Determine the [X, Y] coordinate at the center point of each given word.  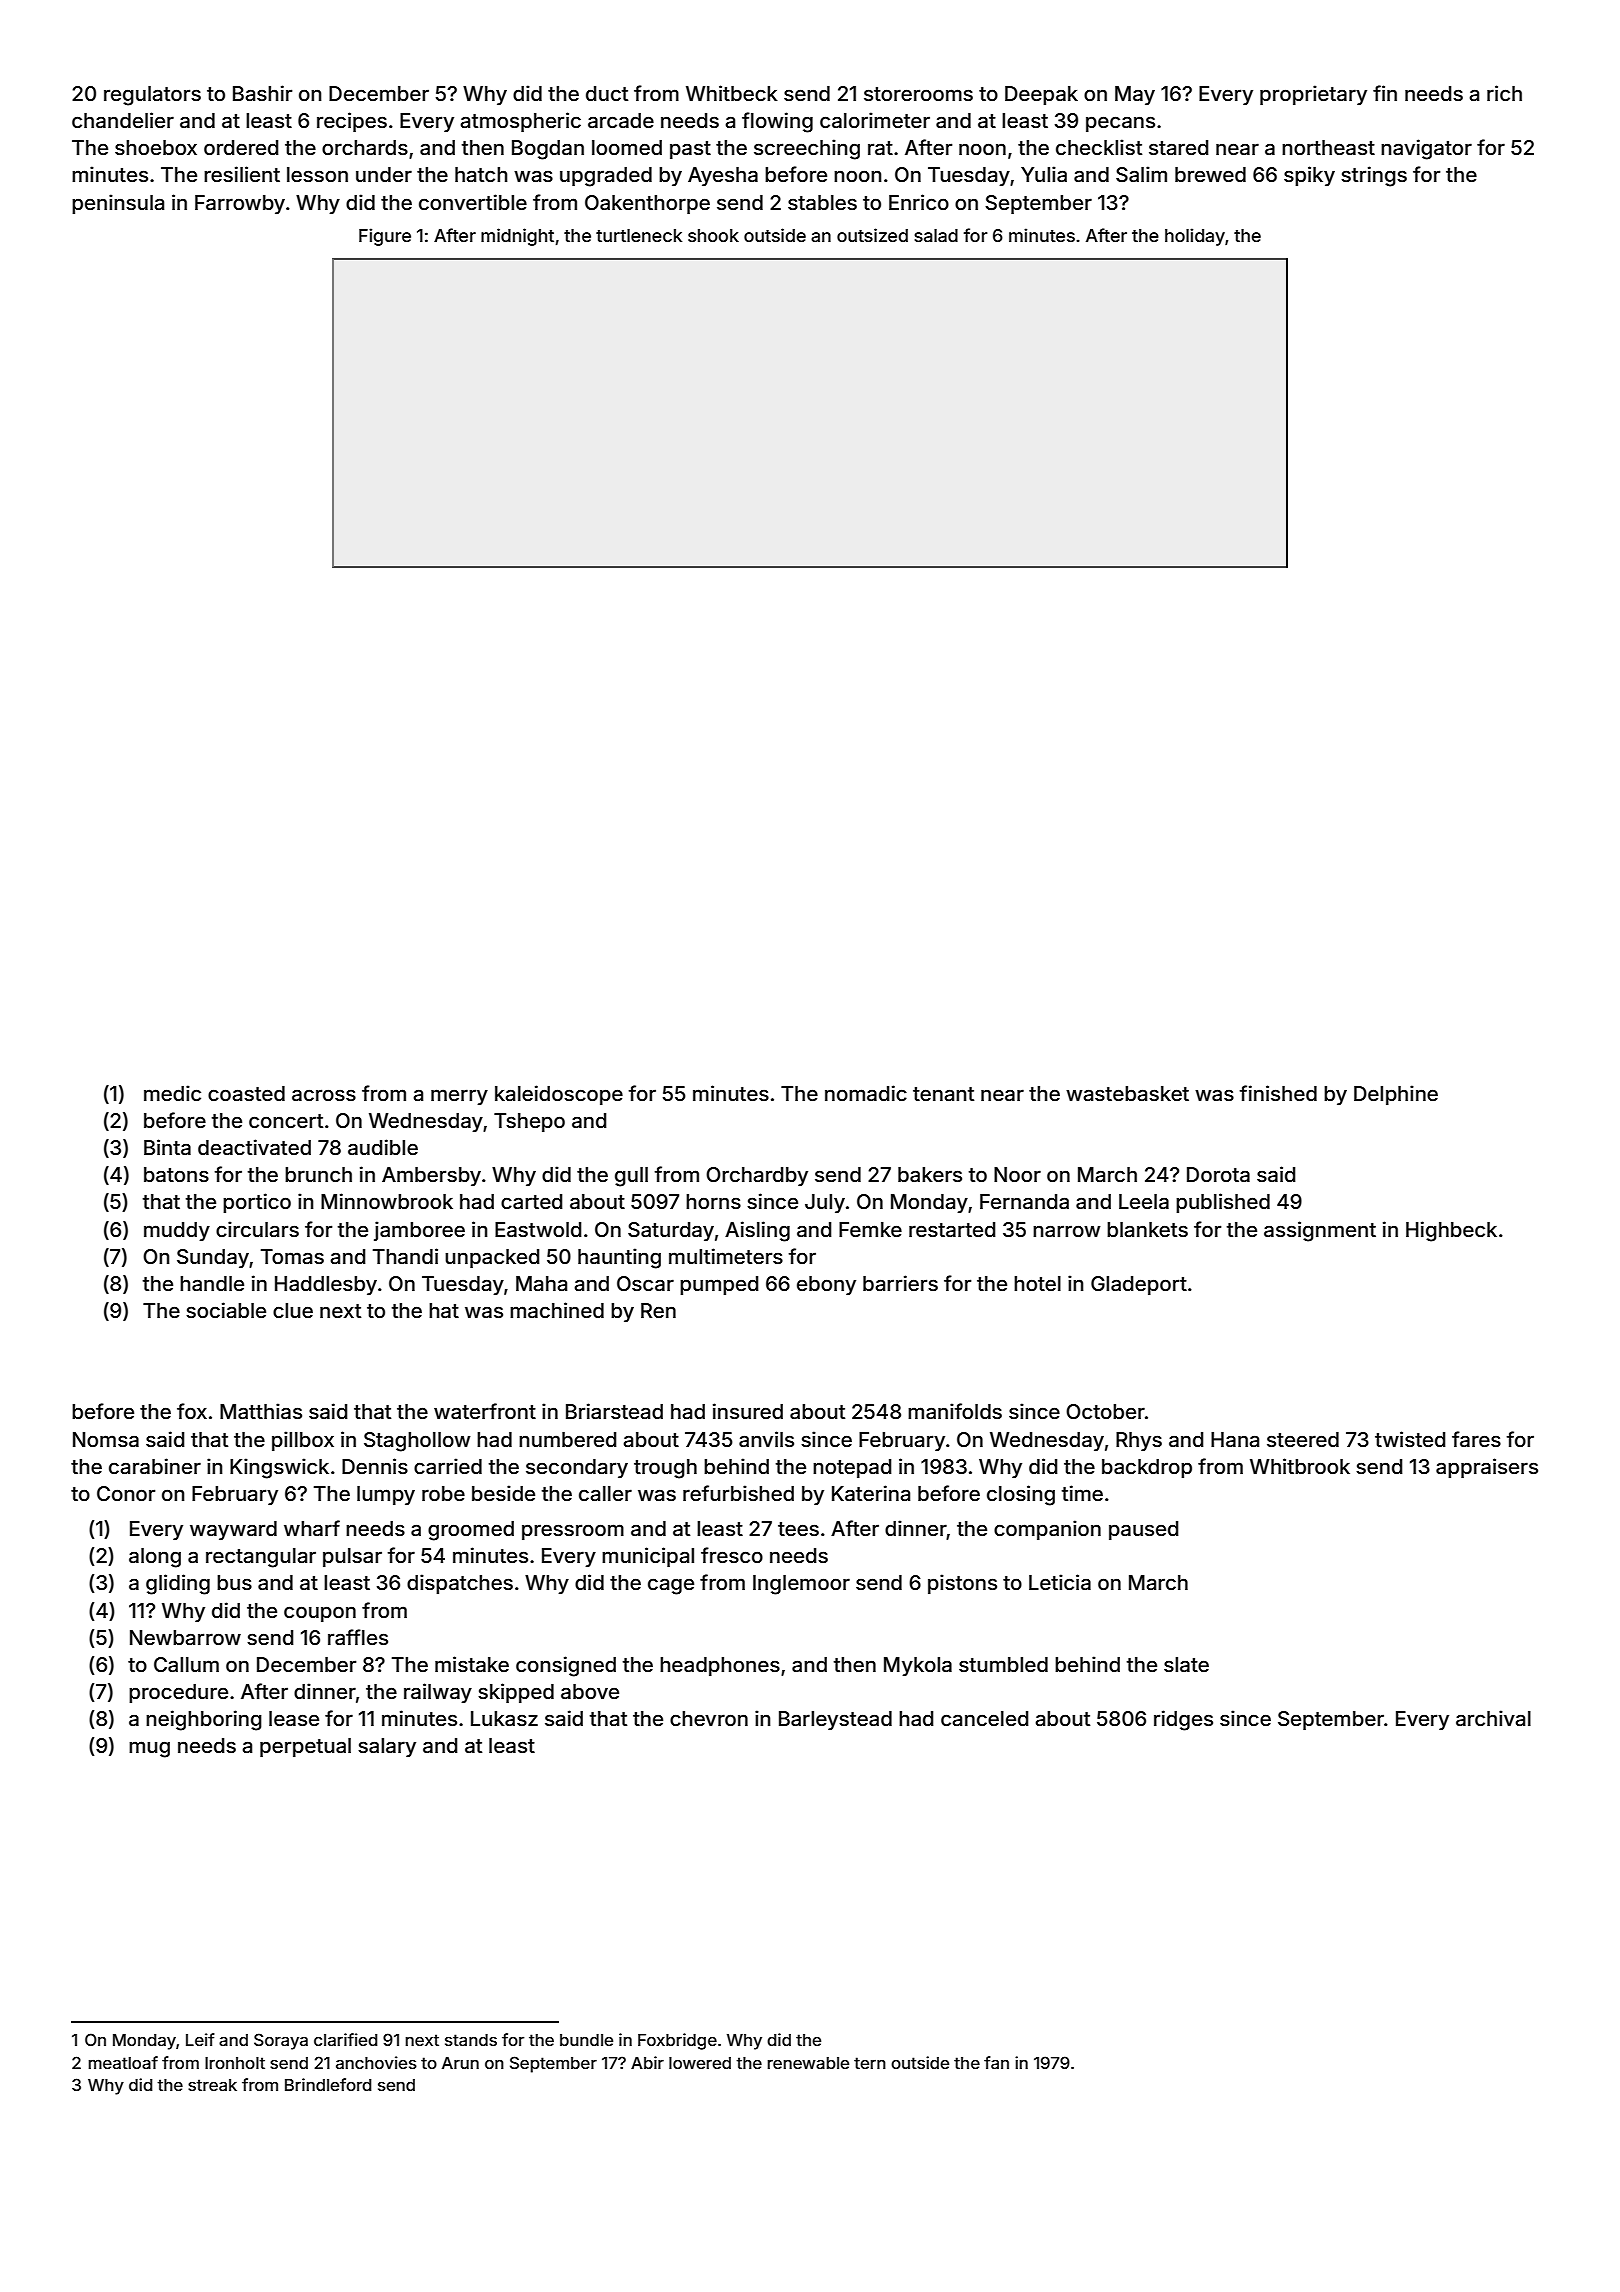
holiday [1195, 237]
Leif [200, 2039]
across [324, 1095]
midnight [517, 237]
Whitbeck [732, 93]
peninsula [118, 204]
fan [996, 2062]
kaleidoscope [559, 1095]
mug [149, 1749]
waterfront [485, 1411]
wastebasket [1127, 1093]
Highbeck [1451, 1231]
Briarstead [614, 1411]
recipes [352, 122]
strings [1374, 176]
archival [1493, 1718]
